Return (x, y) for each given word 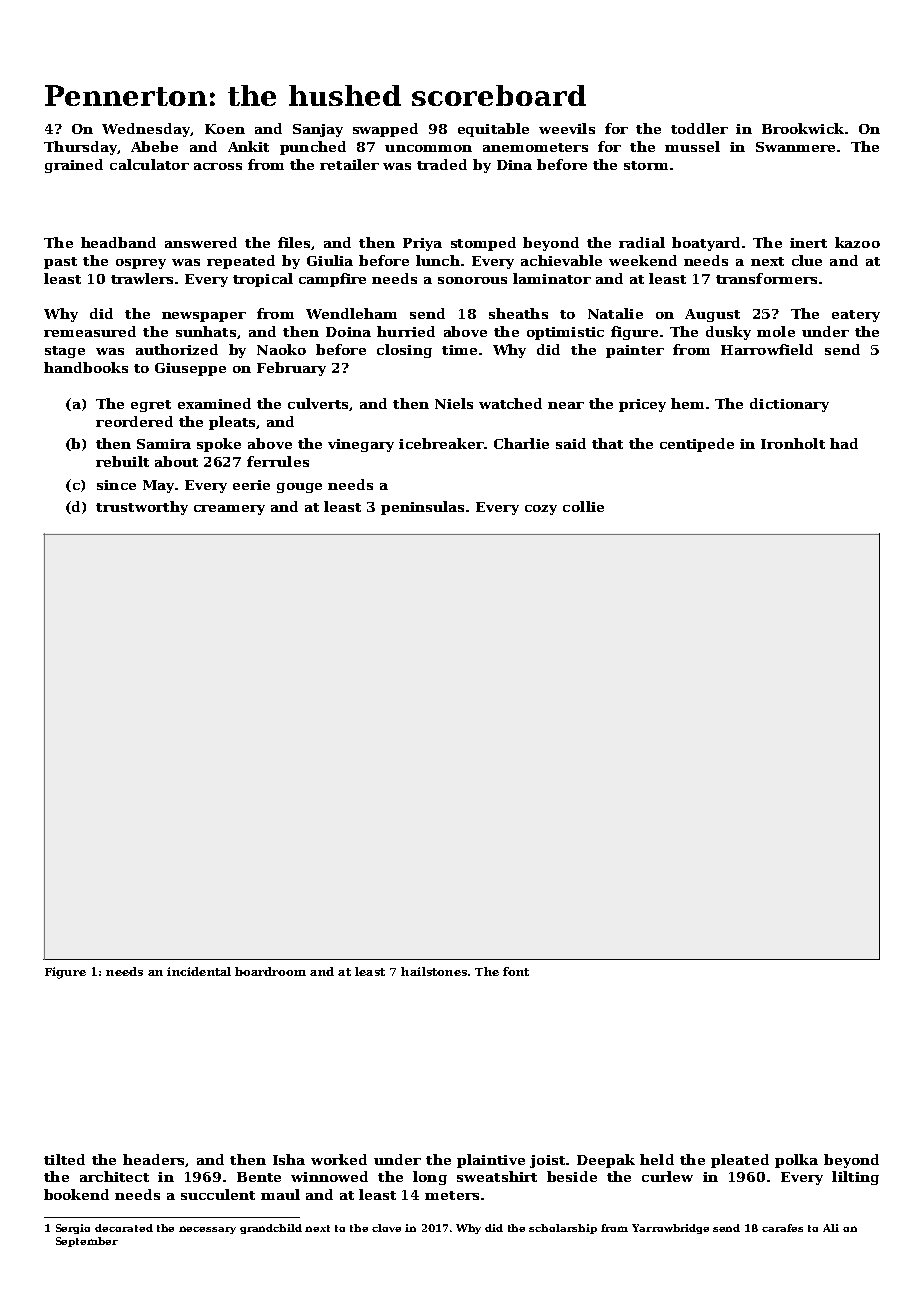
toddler (699, 128)
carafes (782, 1228)
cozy (541, 510)
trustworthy (142, 508)
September (87, 1242)
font (516, 971)
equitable (493, 130)
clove (386, 1228)
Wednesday (146, 130)
